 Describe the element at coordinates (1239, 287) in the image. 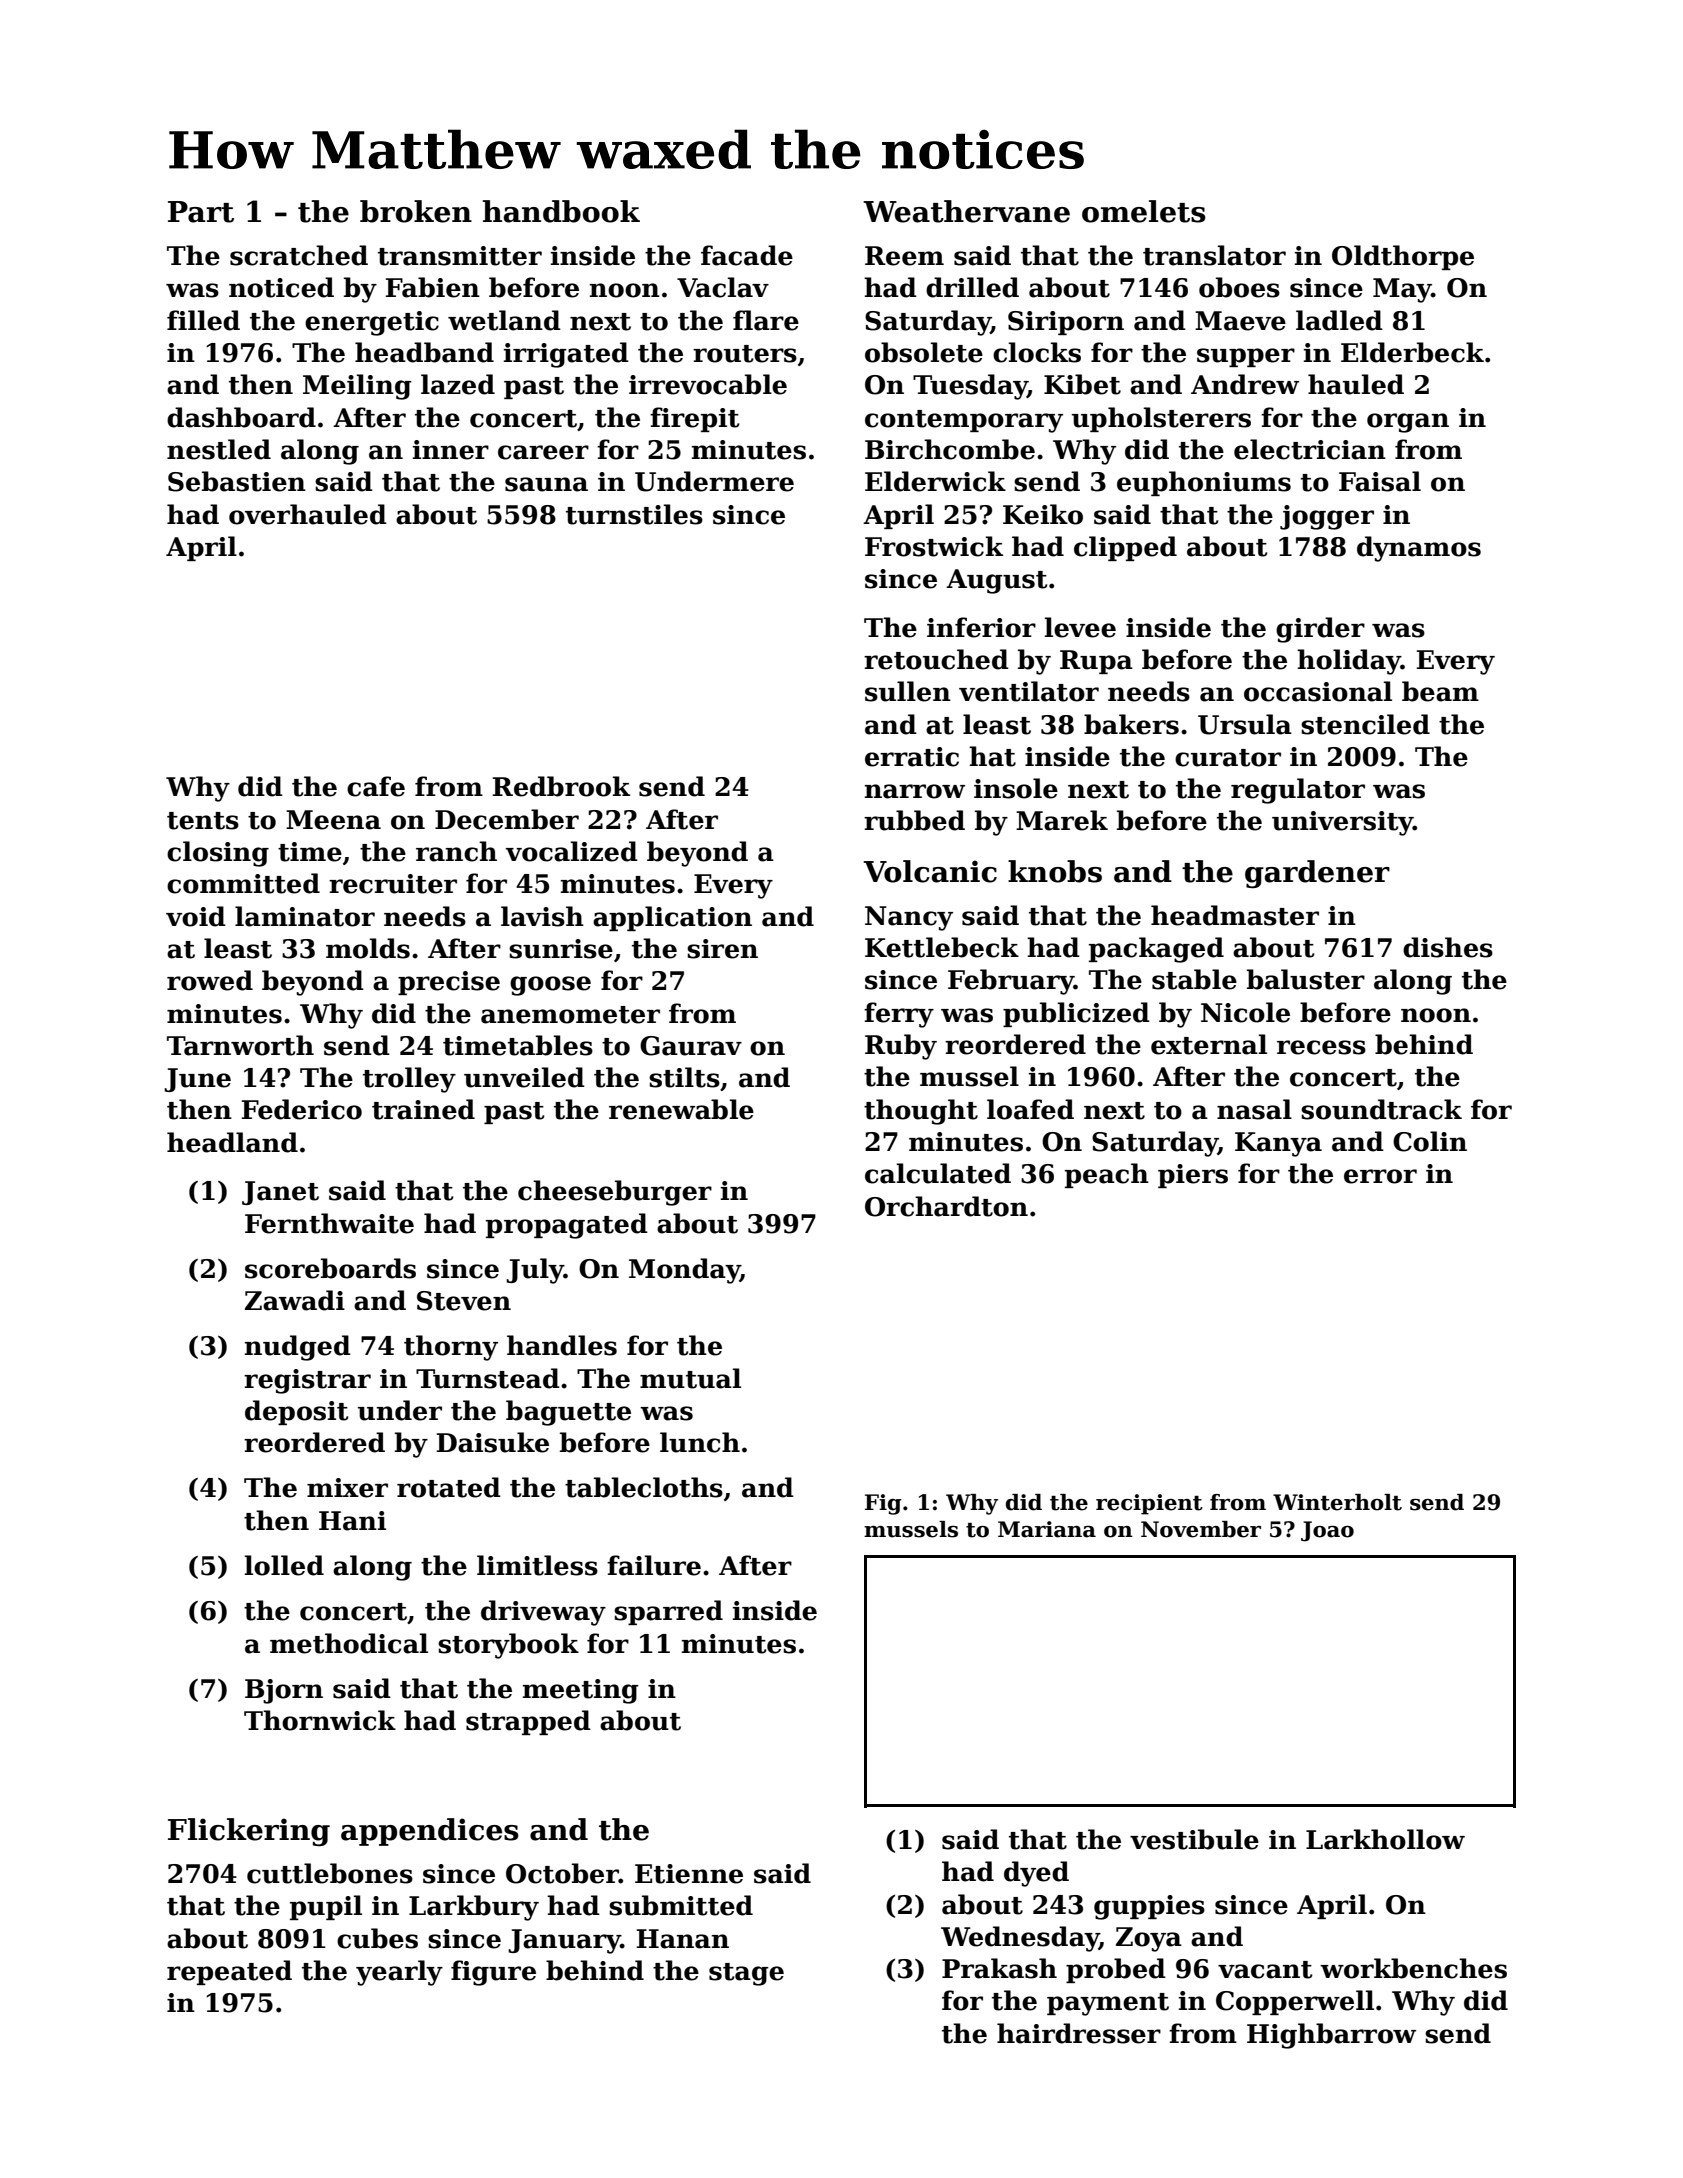

I see `oboes` at that location.
